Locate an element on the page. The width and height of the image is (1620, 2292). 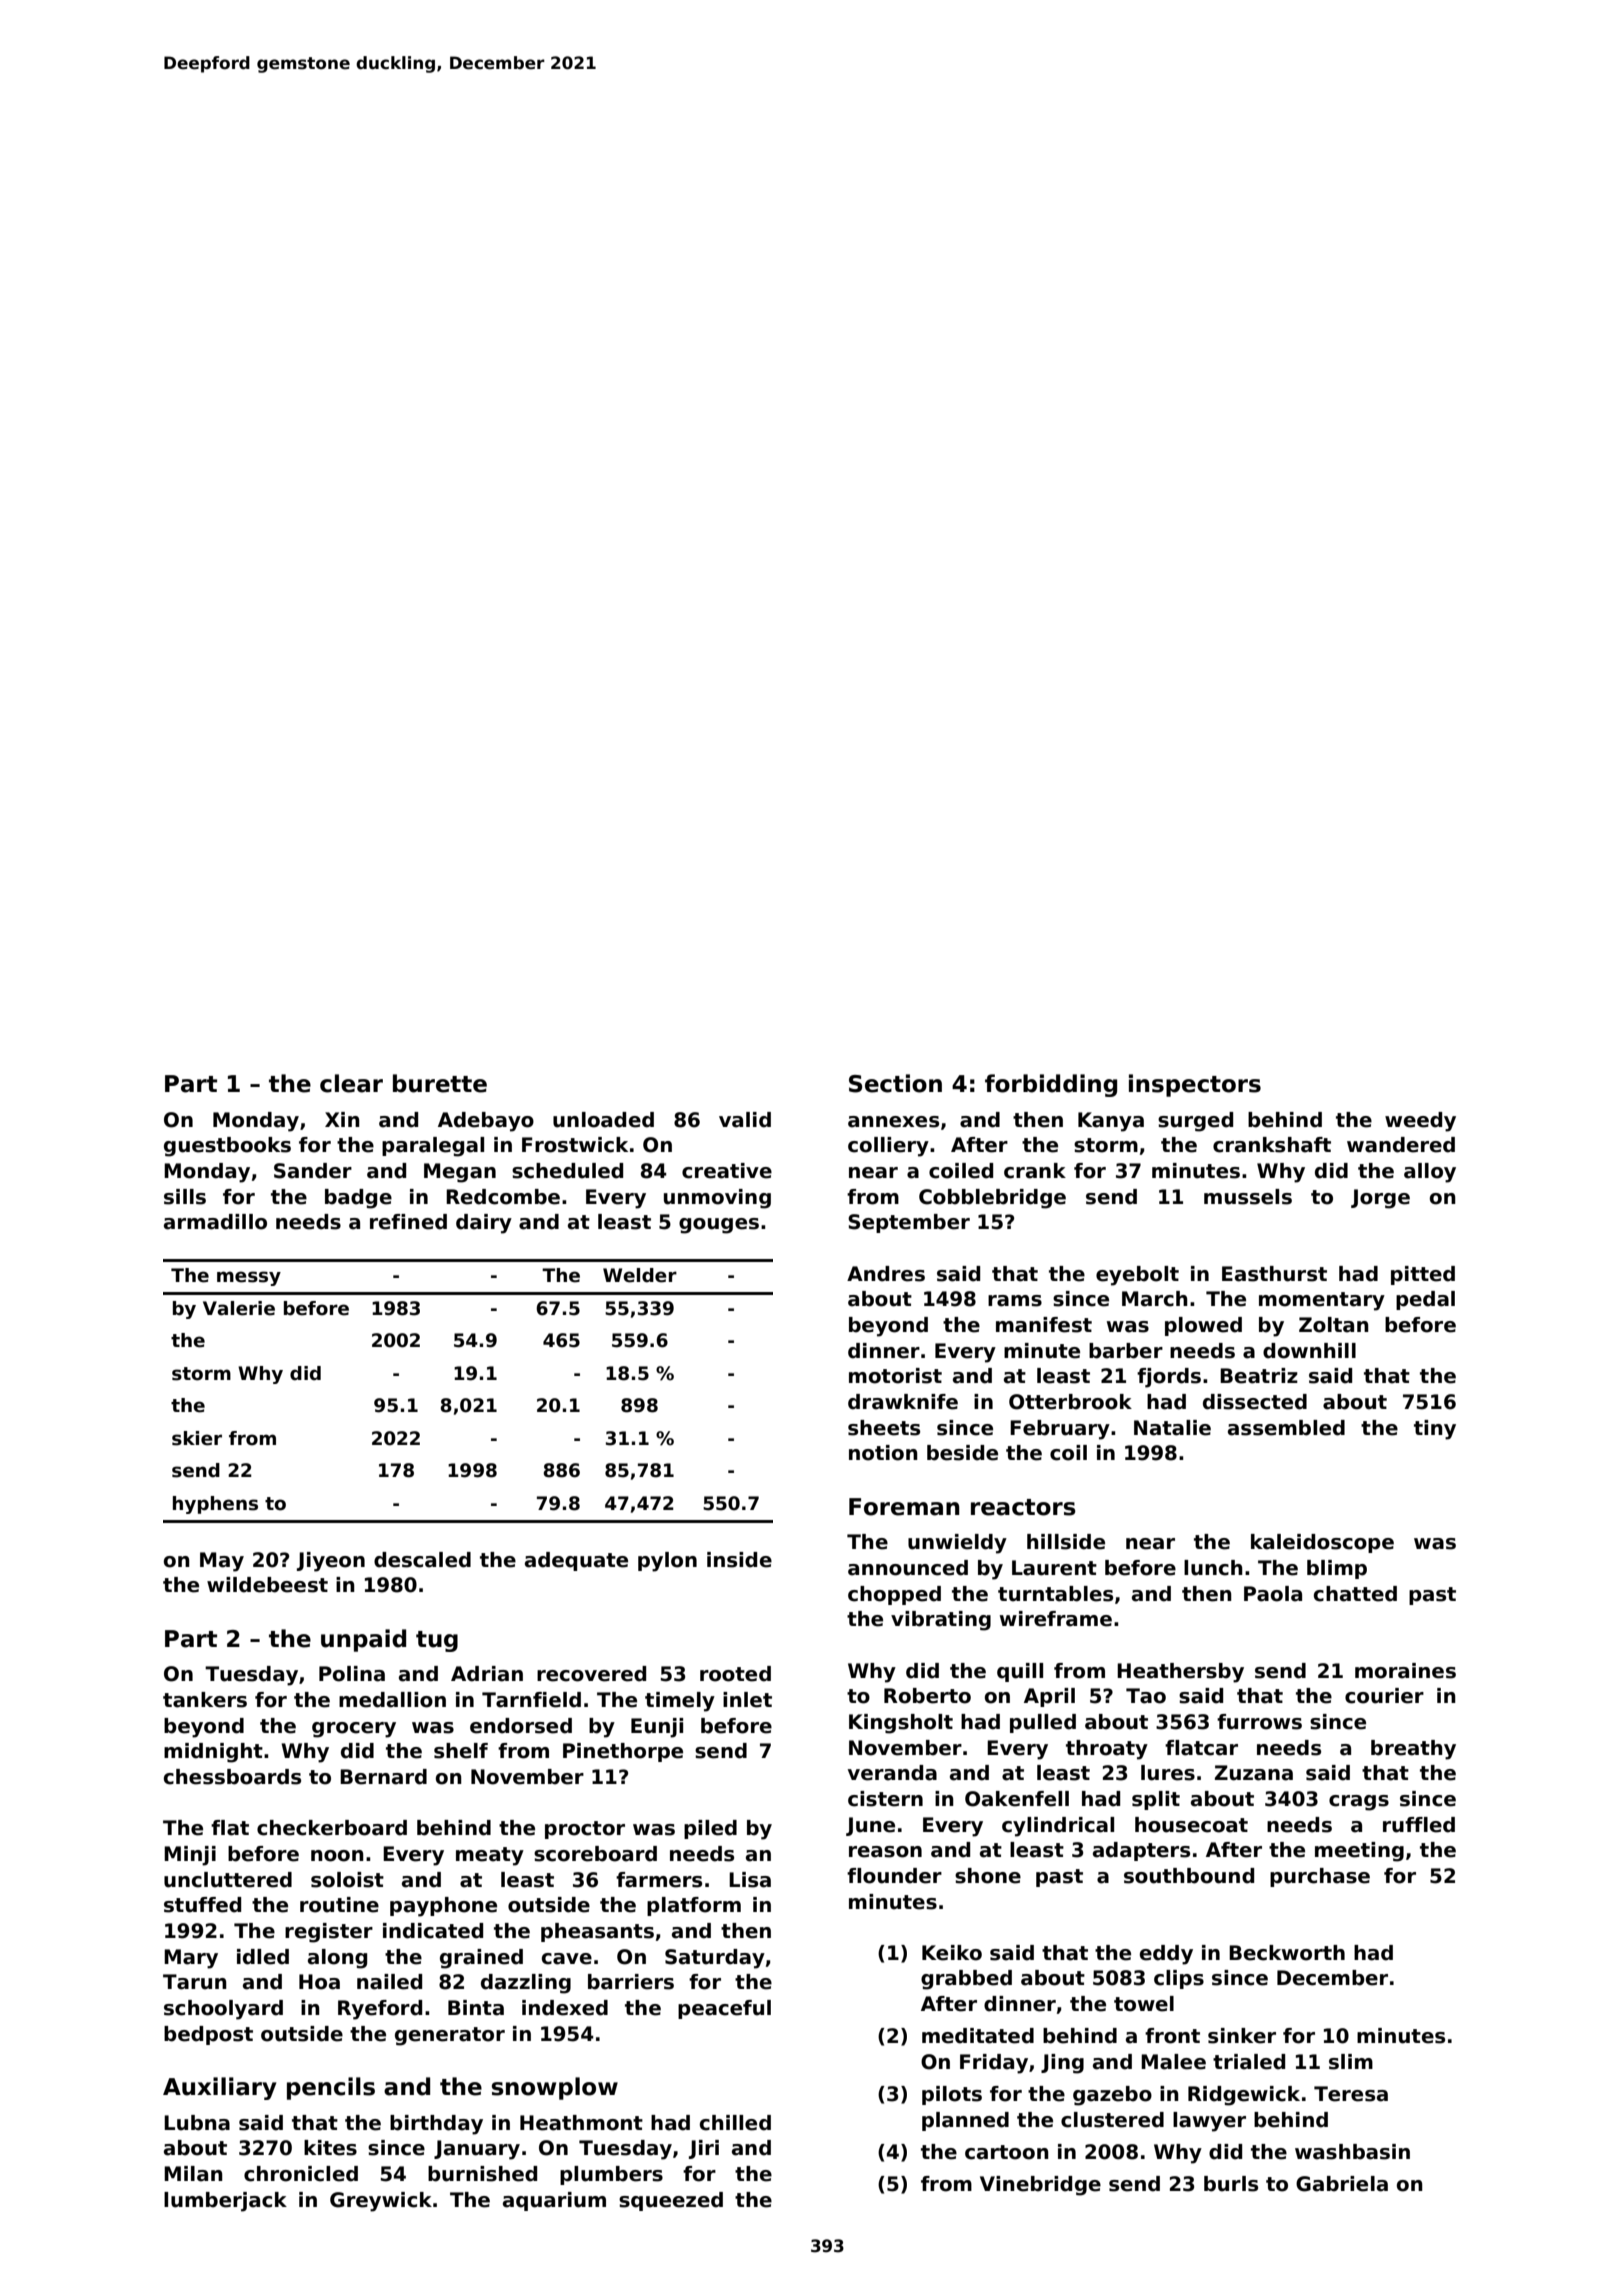
sills is located at coordinates (185, 1197).
